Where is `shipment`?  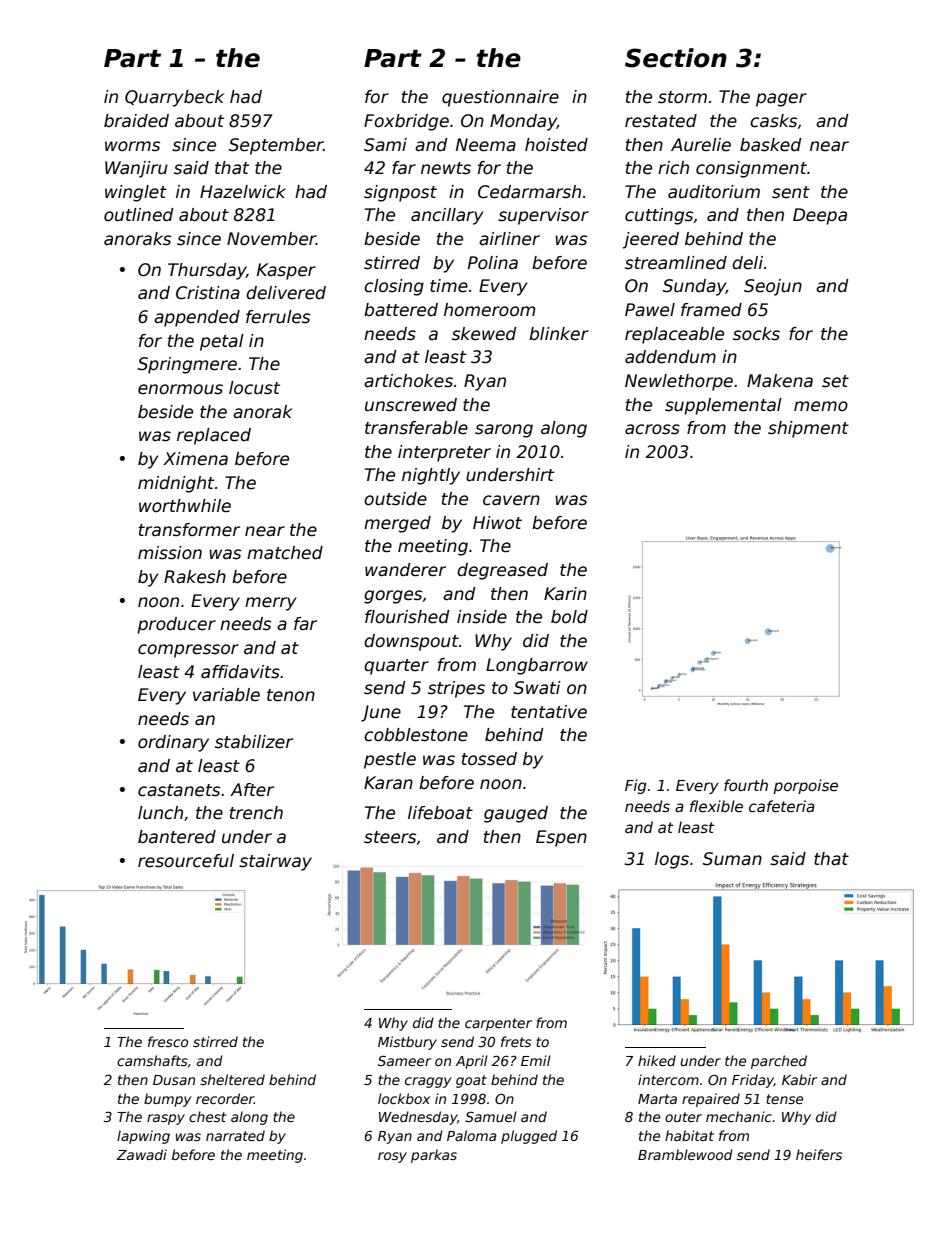 shipment is located at coordinates (808, 429).
